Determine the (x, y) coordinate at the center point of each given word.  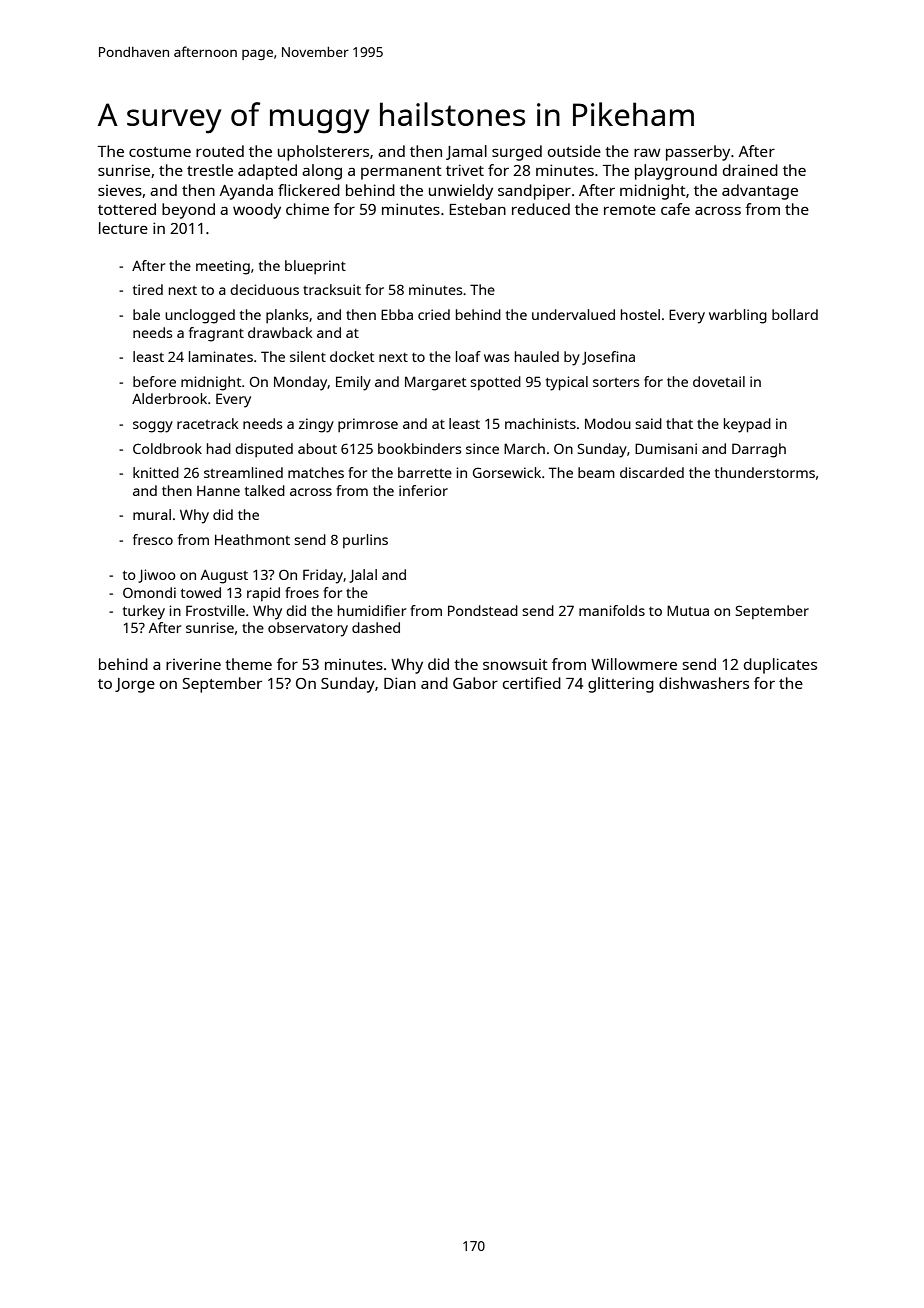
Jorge (135, 685)
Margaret (435, 383)
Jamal (466, 152)
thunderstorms (765, 472)
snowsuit (515, 664)
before (154, 381)
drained (750, 170)
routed (220, 151)
